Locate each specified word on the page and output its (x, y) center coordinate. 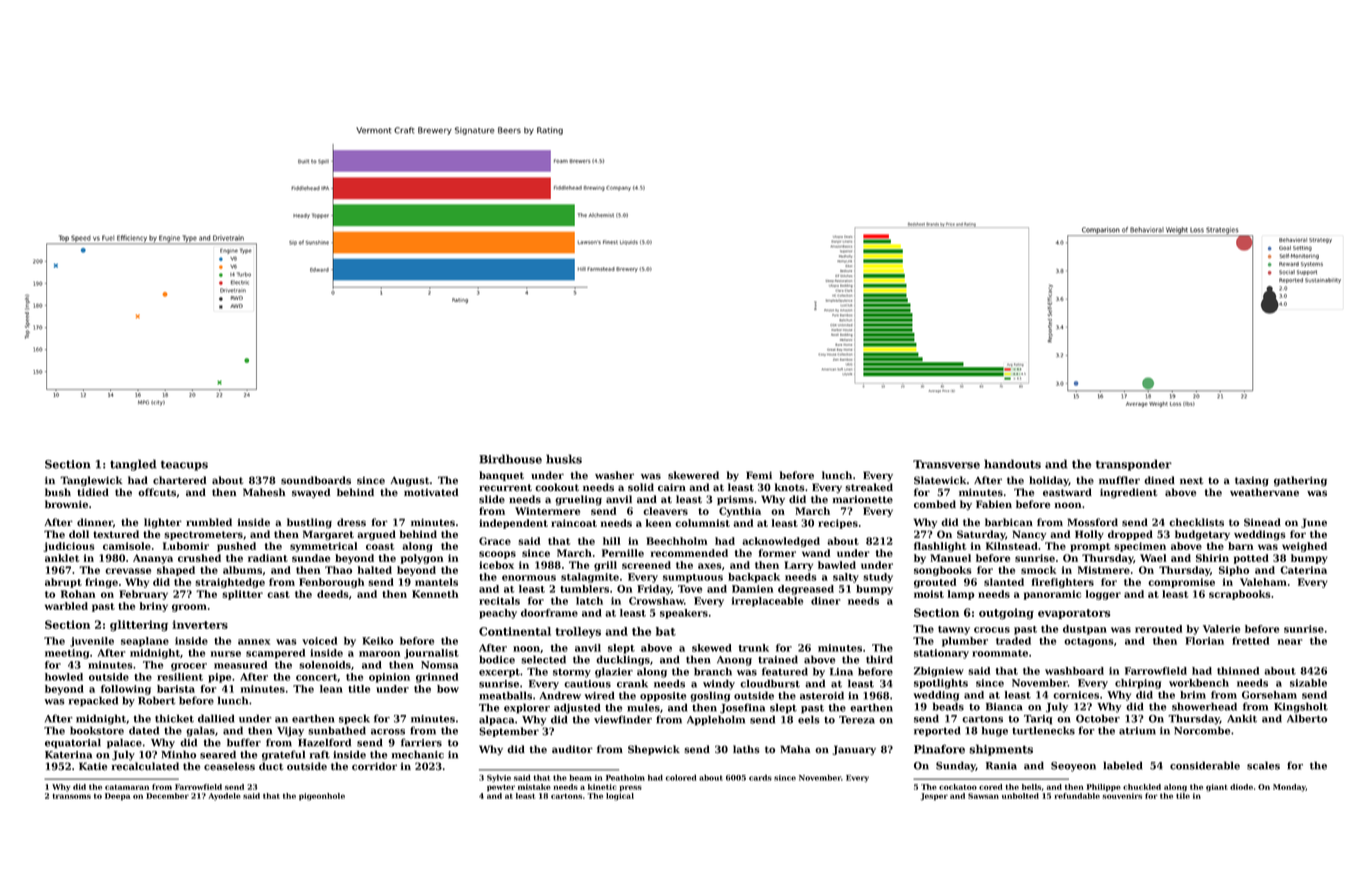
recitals (499, 601)
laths (746, 749)
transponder (1134, 465)
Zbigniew (939, 672)
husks (564, 459)
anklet (62, 558)
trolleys (578, 632)
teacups (184, 465)
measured (240, 665)
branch (713, 671)
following (126, 690)
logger (1103, 595)
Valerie (1221, 629)
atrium (1137, 731)
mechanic (418, 754)
